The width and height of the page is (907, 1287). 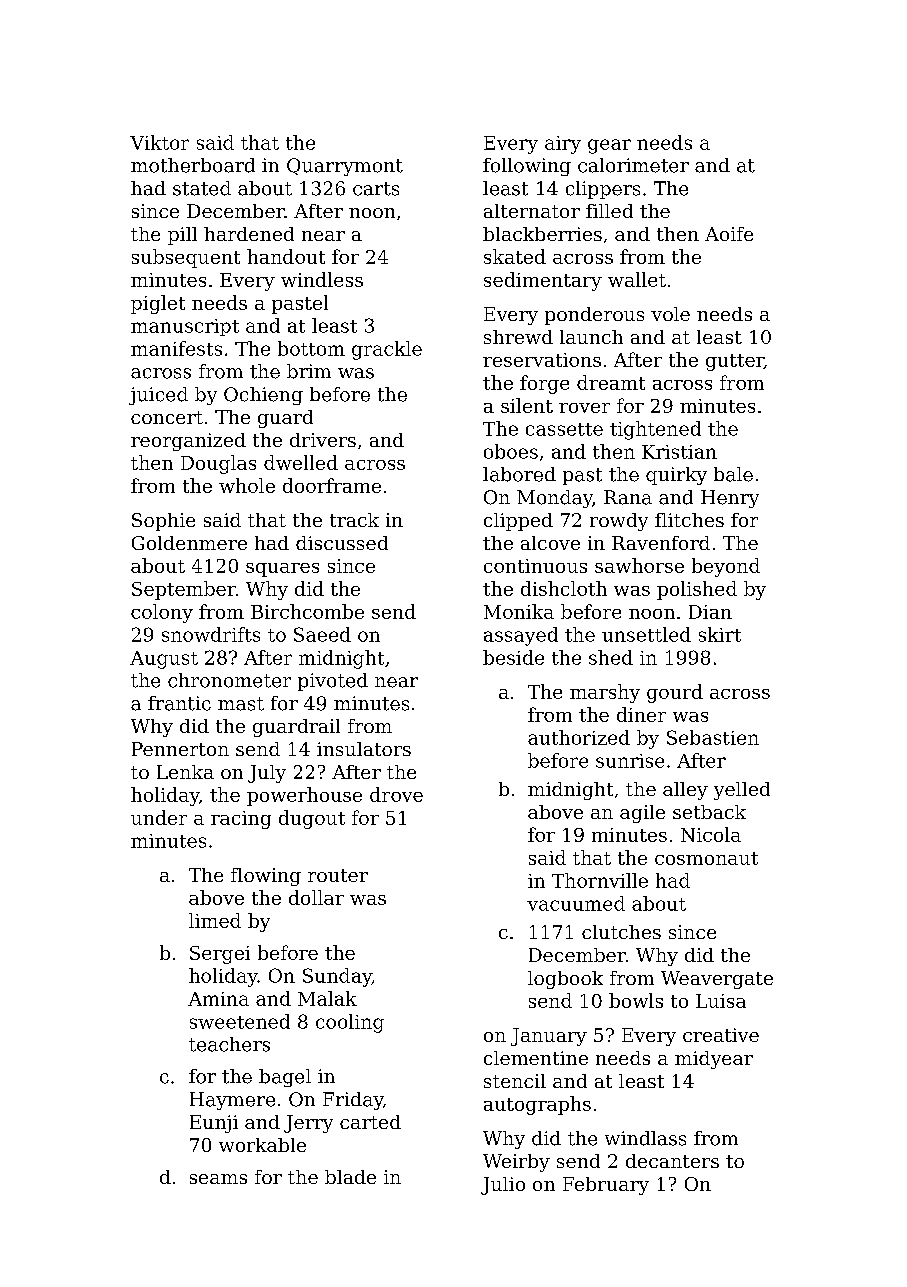 I want to click on beside, so click(x=513, y=657).
